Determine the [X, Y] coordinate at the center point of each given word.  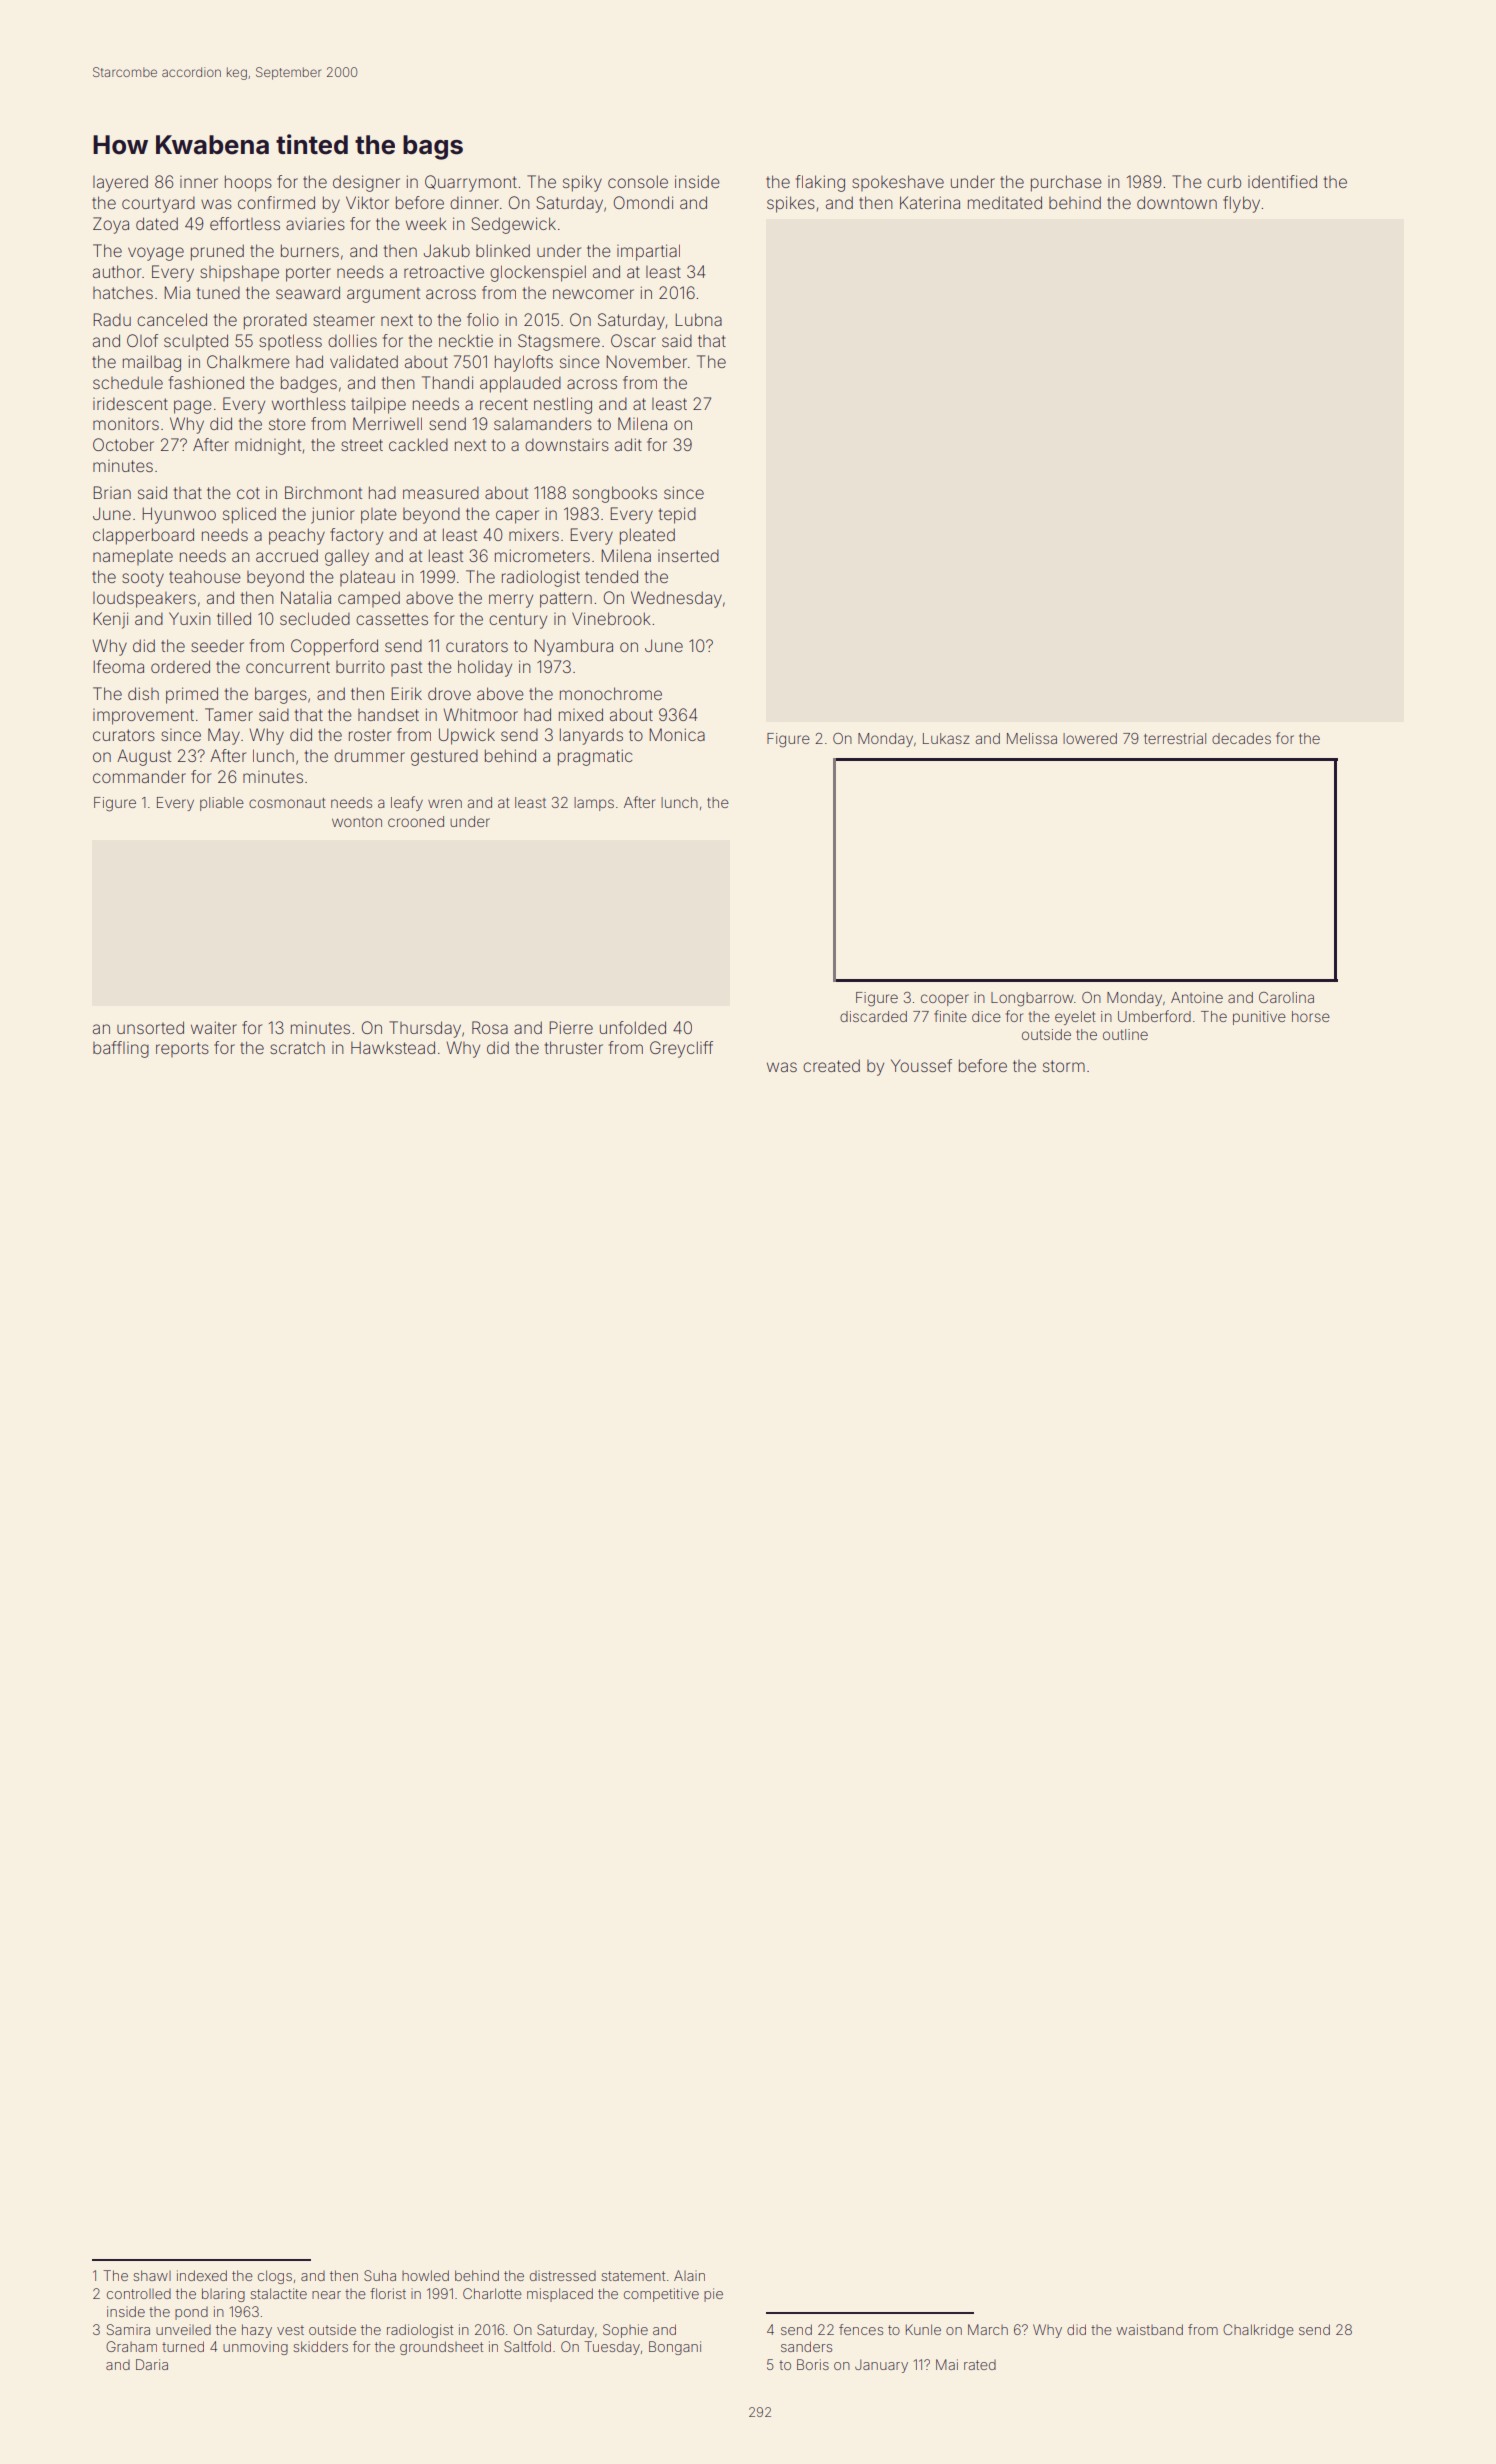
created [831, 1065]
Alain [689, 2275]
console [638, 181]
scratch [297, 1048]
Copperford [334, 647]
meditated [1005, 202]
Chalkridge [1258, 2331]
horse [1311, 1016]
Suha [380, 2275]
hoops [248, 183]
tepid [677, 515]
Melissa [1032, 738]
